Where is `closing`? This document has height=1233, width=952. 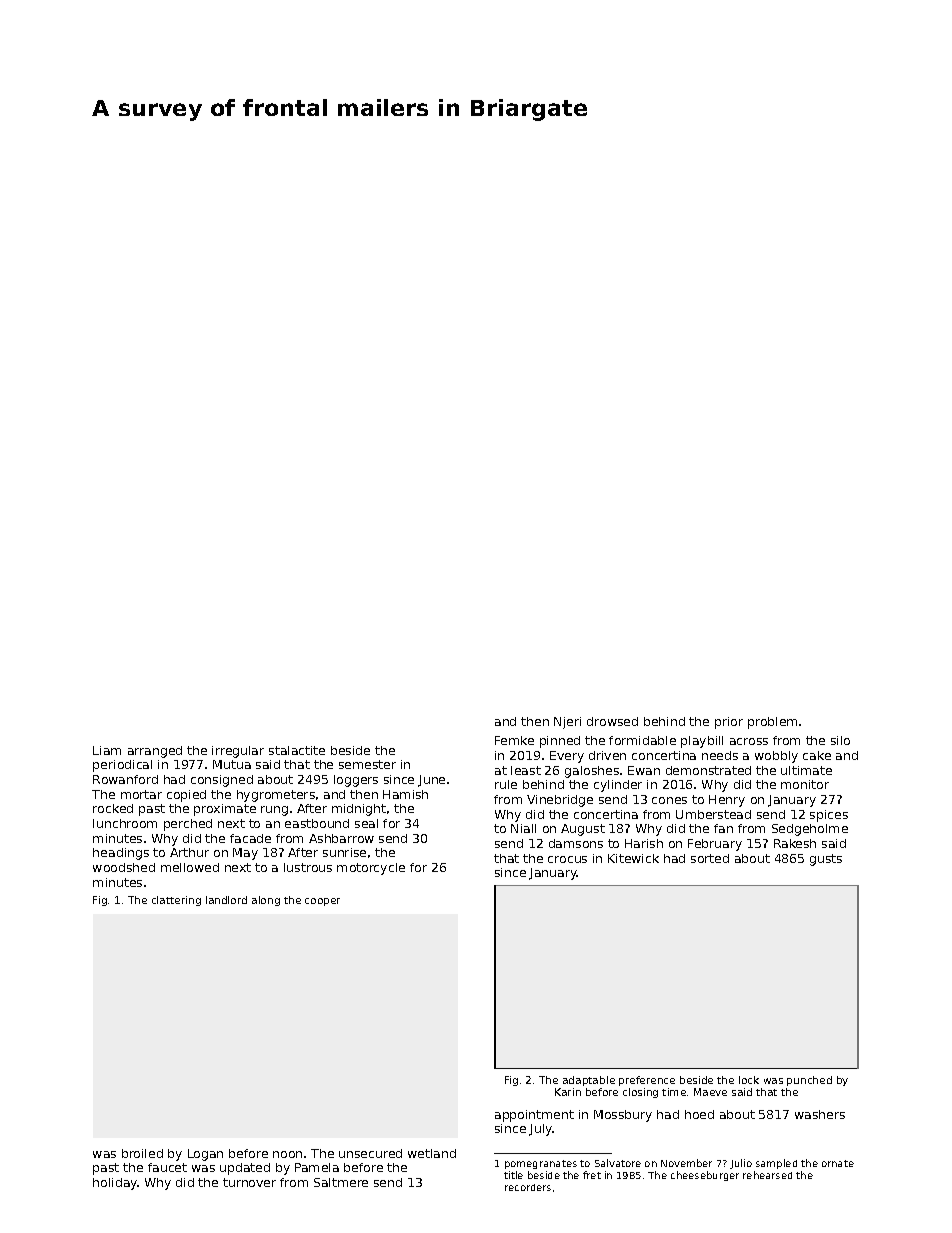 closing is located at coordinates (640, 1093).
